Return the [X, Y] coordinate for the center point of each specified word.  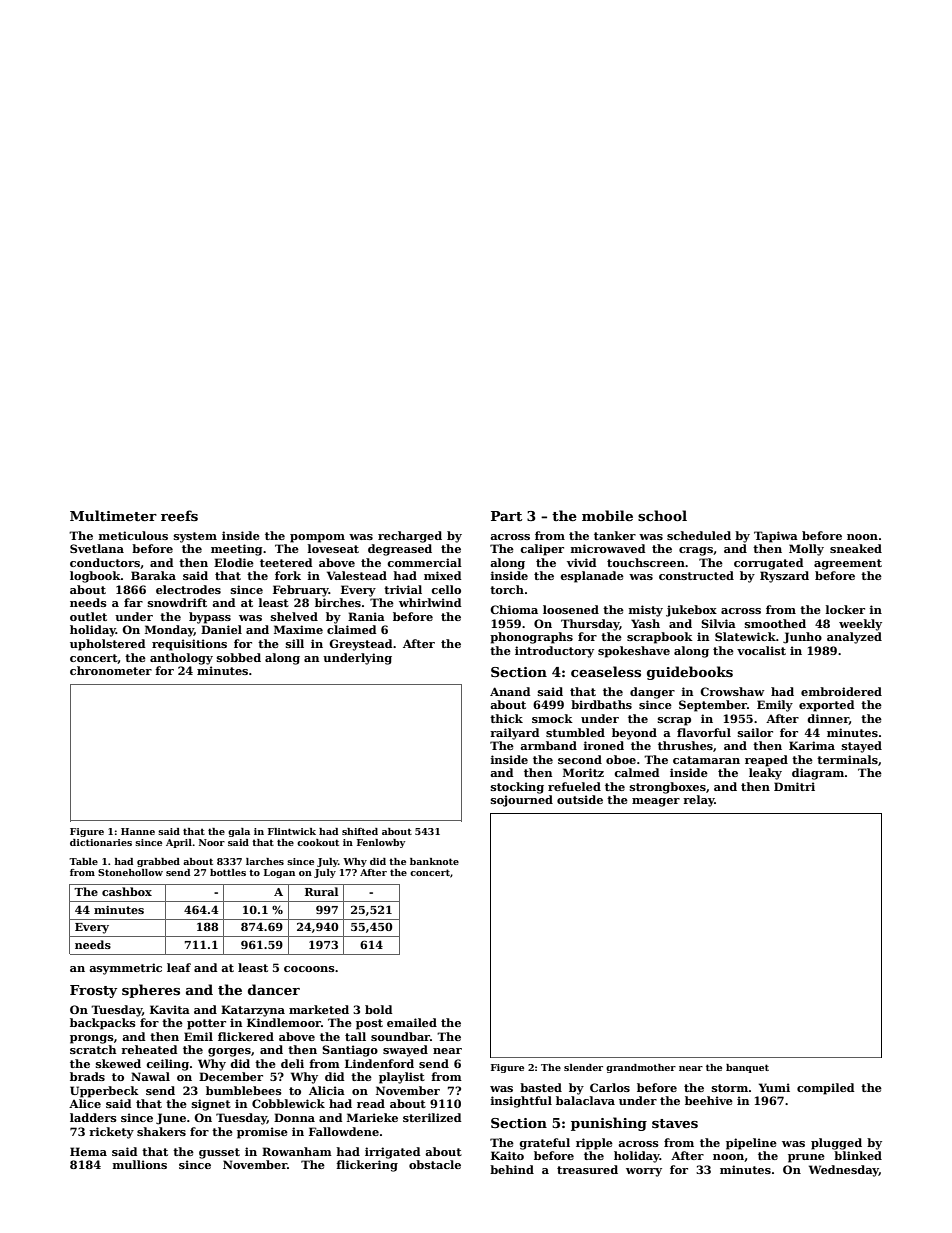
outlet [88, 616]
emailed [412, 1022]
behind [512, 1169]
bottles [228, 872]
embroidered [841, 691]
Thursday [590, 625]
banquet [747, 1068]
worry [644, 1172]
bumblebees [244, 1090]
